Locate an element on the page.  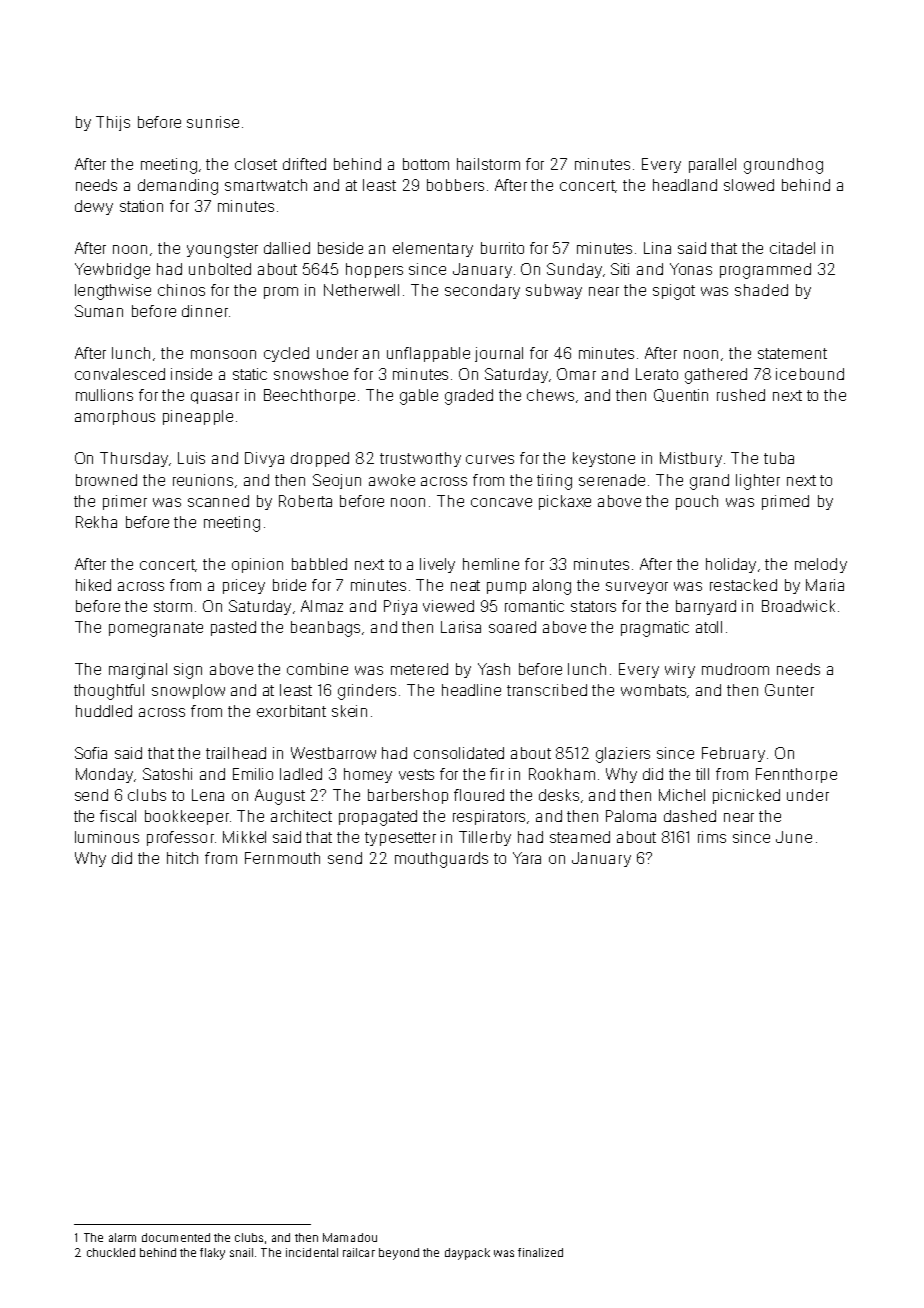
chuckled is located at coordinates (111, 1252).
